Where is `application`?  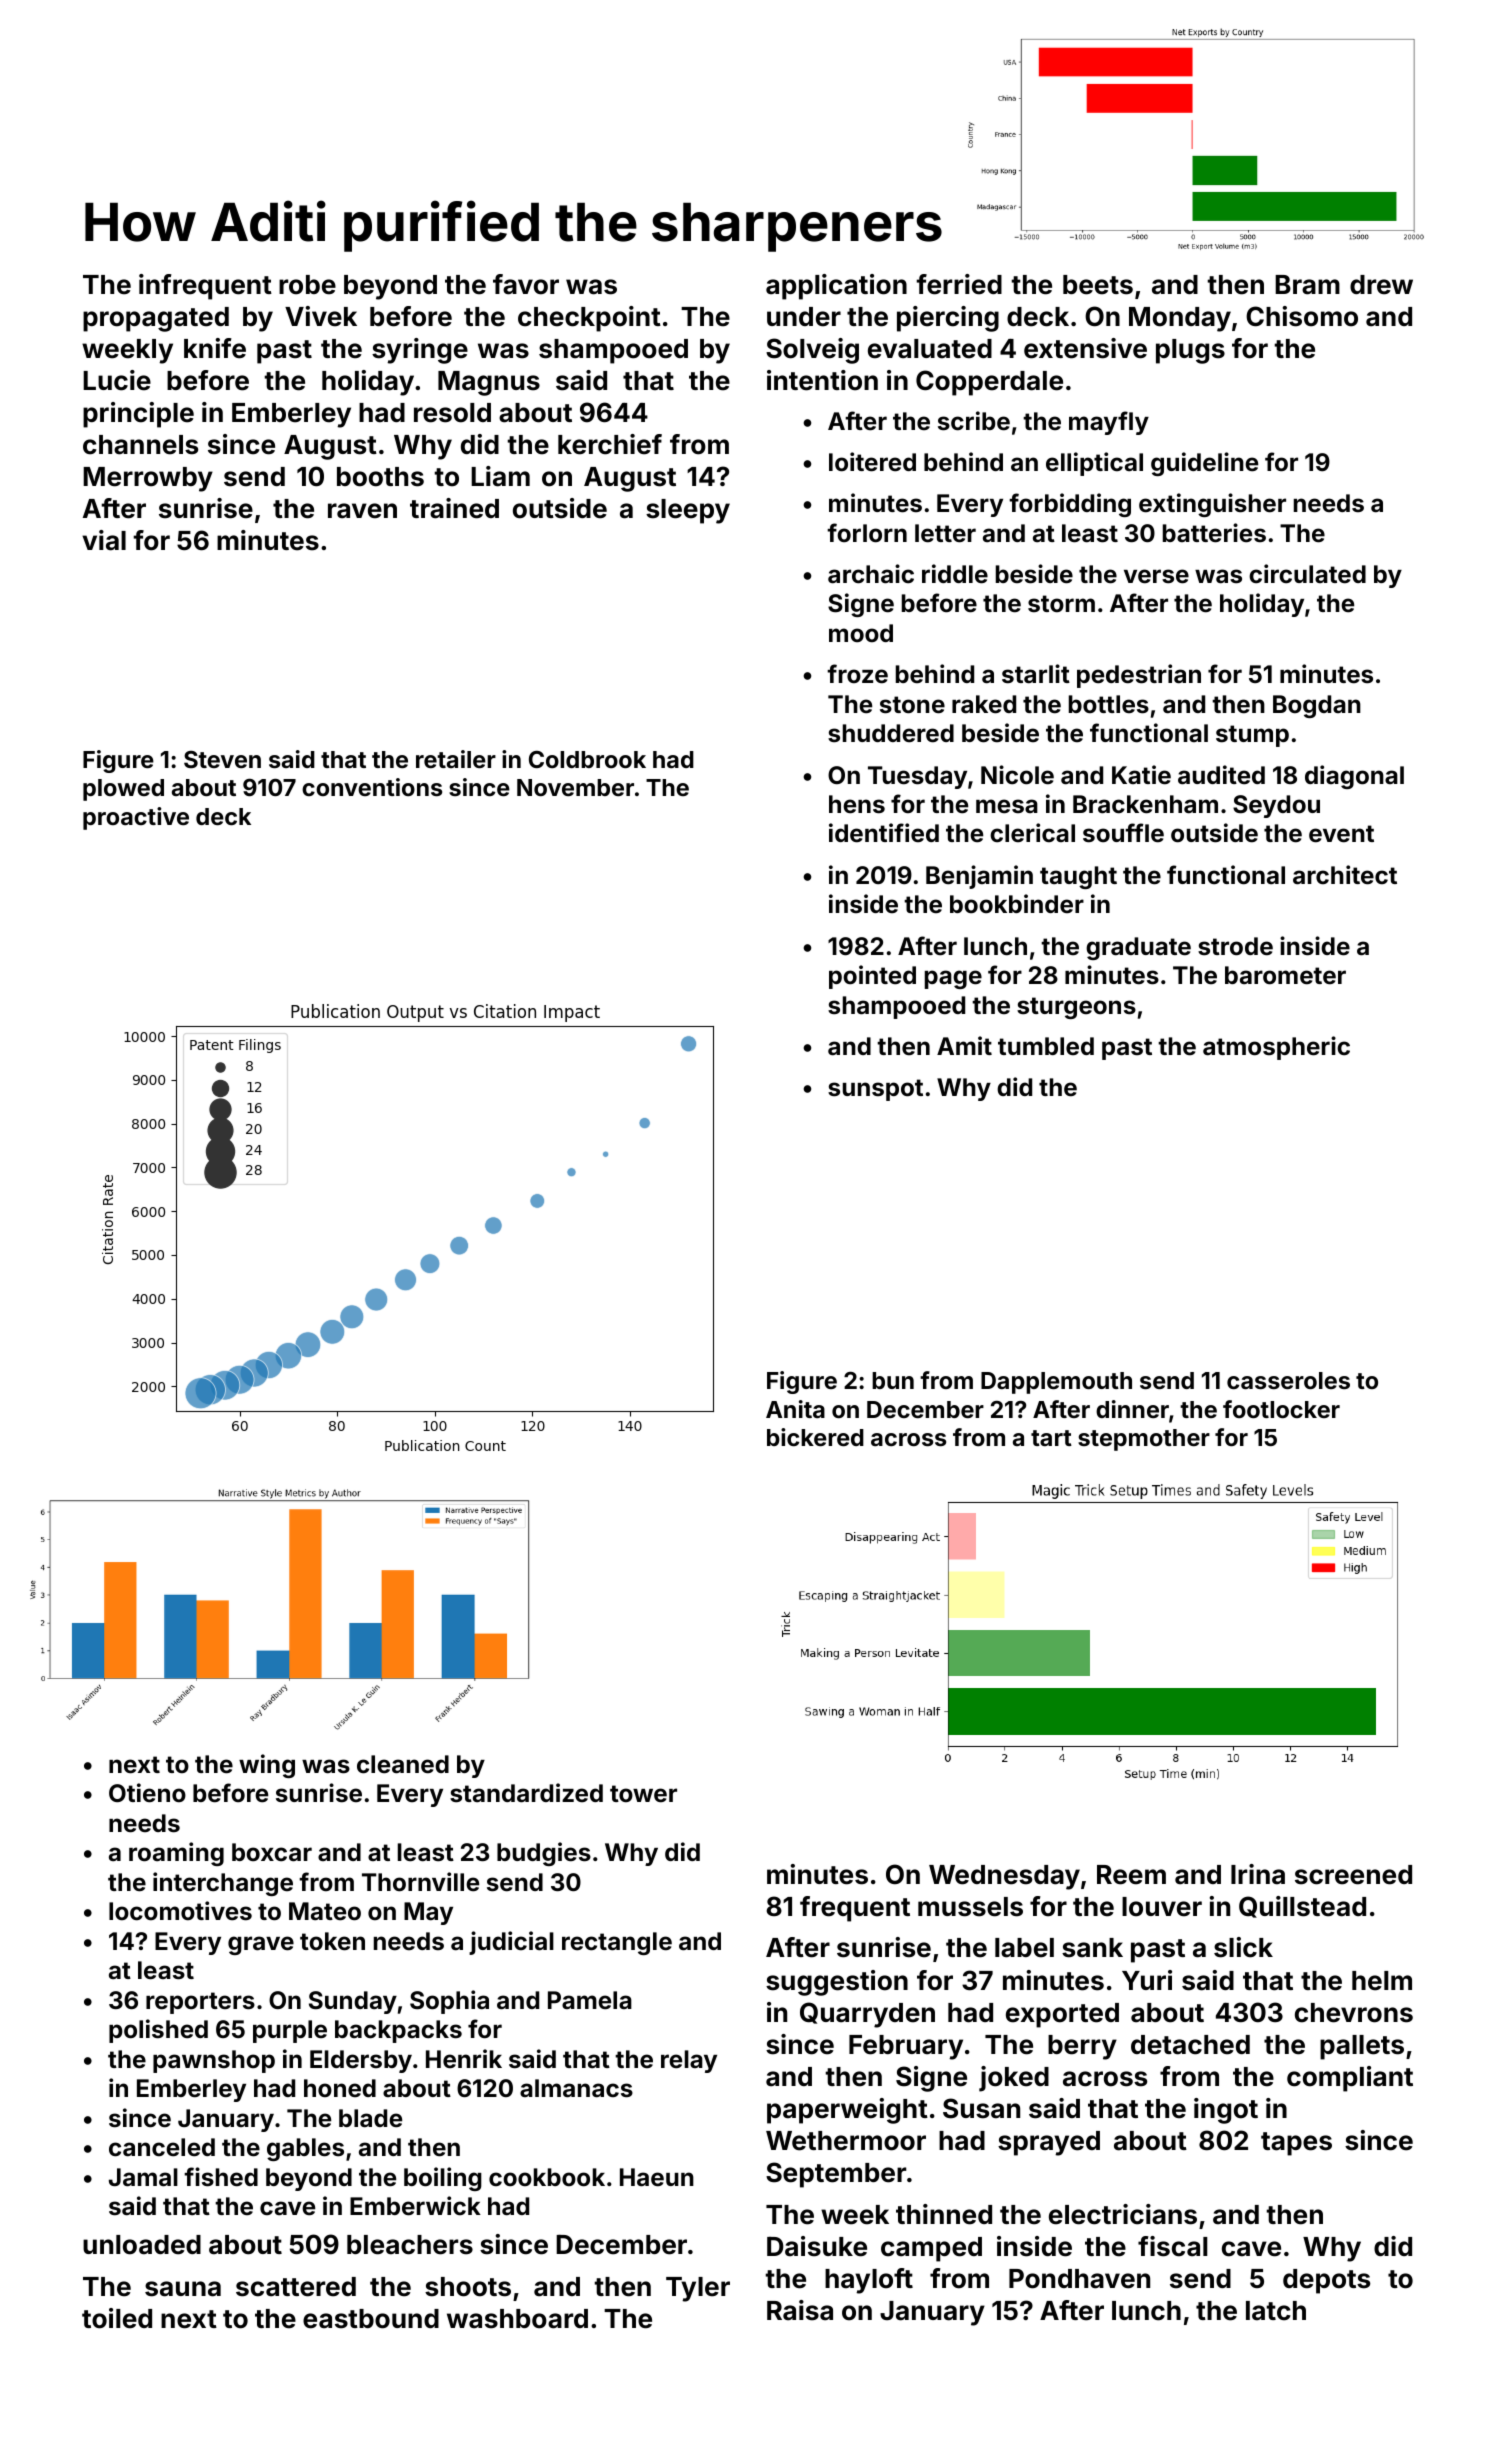 application is located at coordinates (836, 287).
